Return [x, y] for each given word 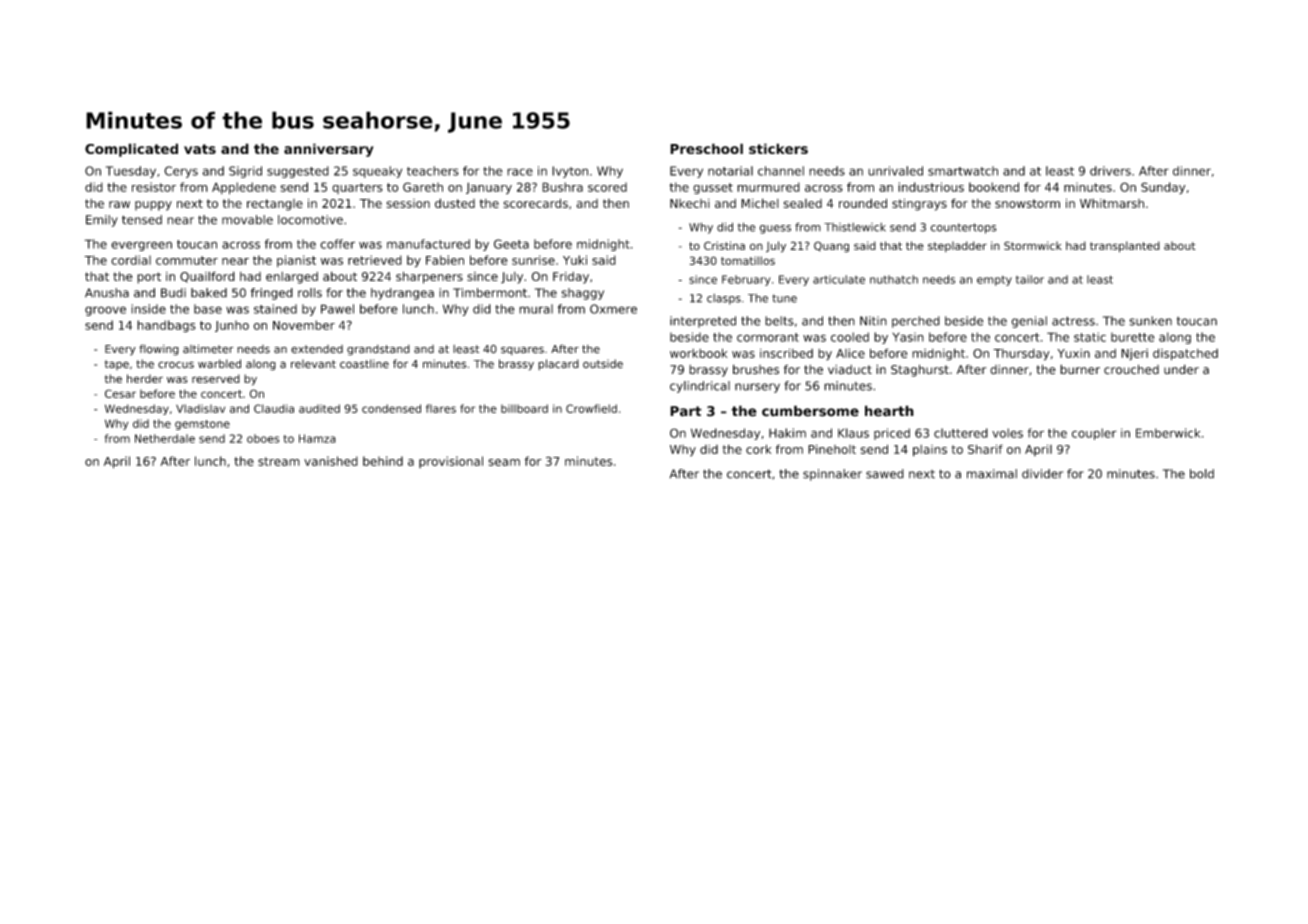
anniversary [329, 150]
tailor [1030, 279]
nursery [757, 388]
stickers [778, 148]
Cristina [724, 245]
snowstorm [1027, 203]
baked [209, 293]
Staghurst [920, 370]
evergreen [141, 246]
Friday [571, 278]
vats [200, 149]
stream [279, 461]
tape [117, 365]
